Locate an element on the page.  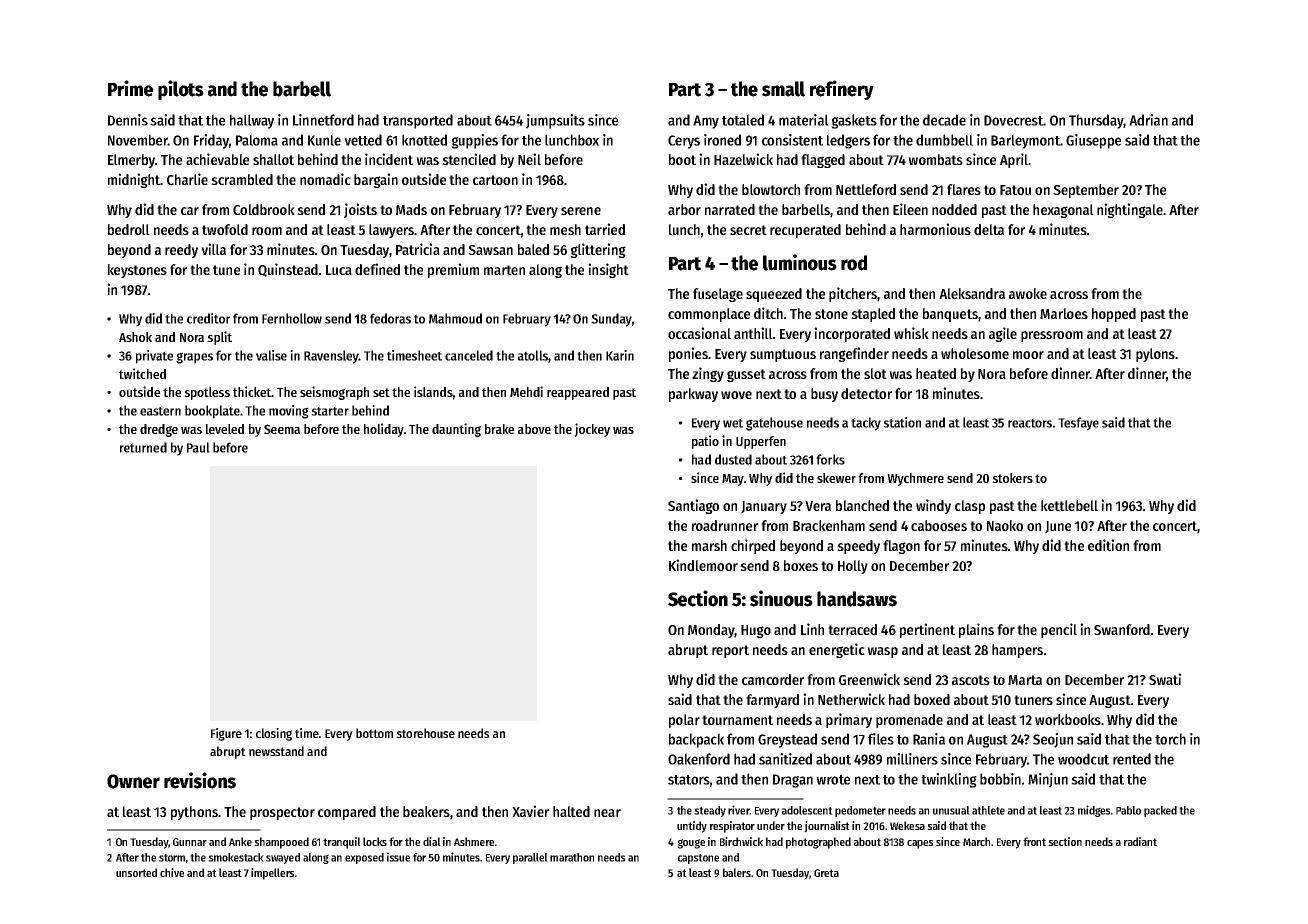
balers is located at coordinates (737, 872).
